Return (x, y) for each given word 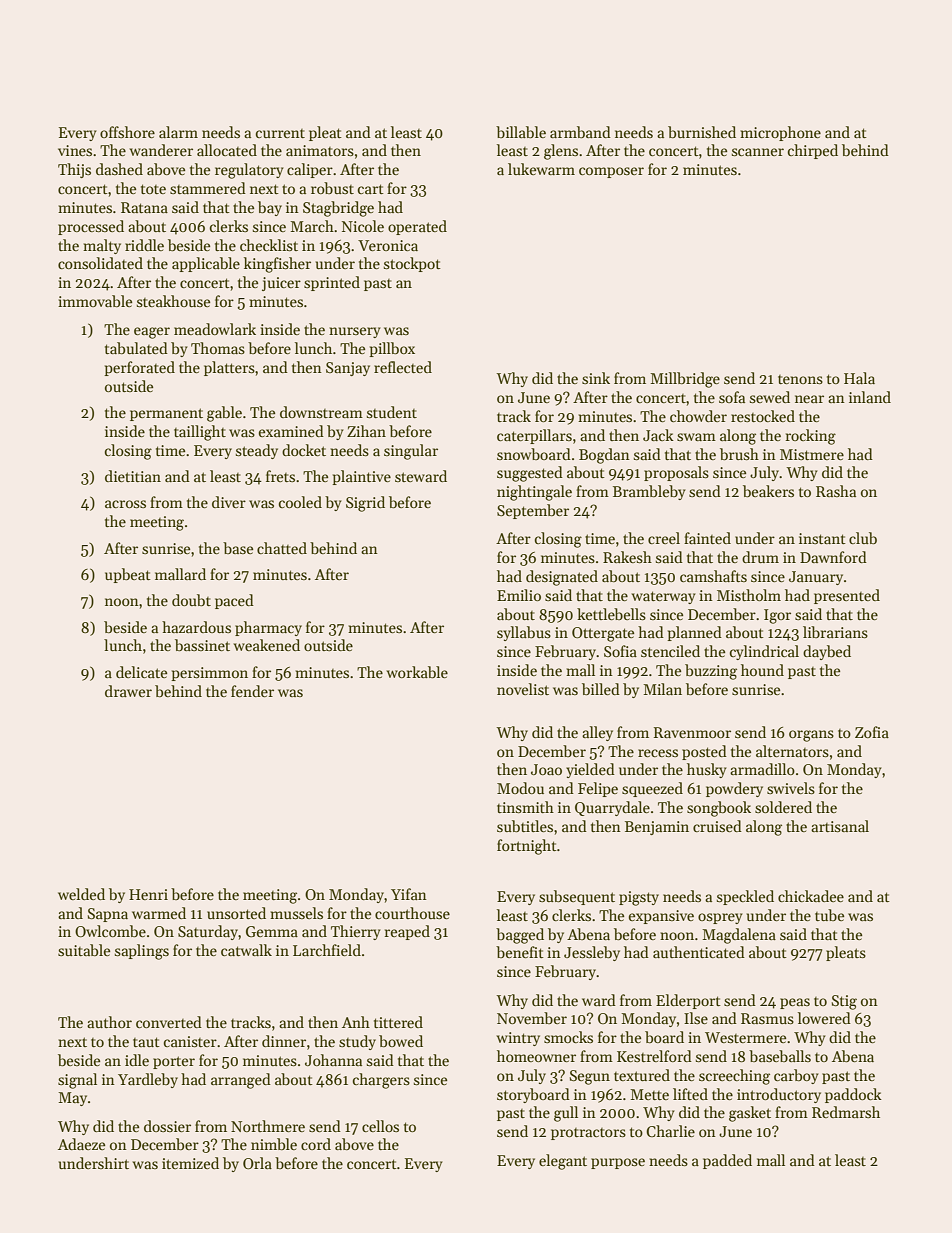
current (280, 133)
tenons (800, 379)
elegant (563, 1162)
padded (727, 1161)
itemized (190, 1163)
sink (596, 378)
